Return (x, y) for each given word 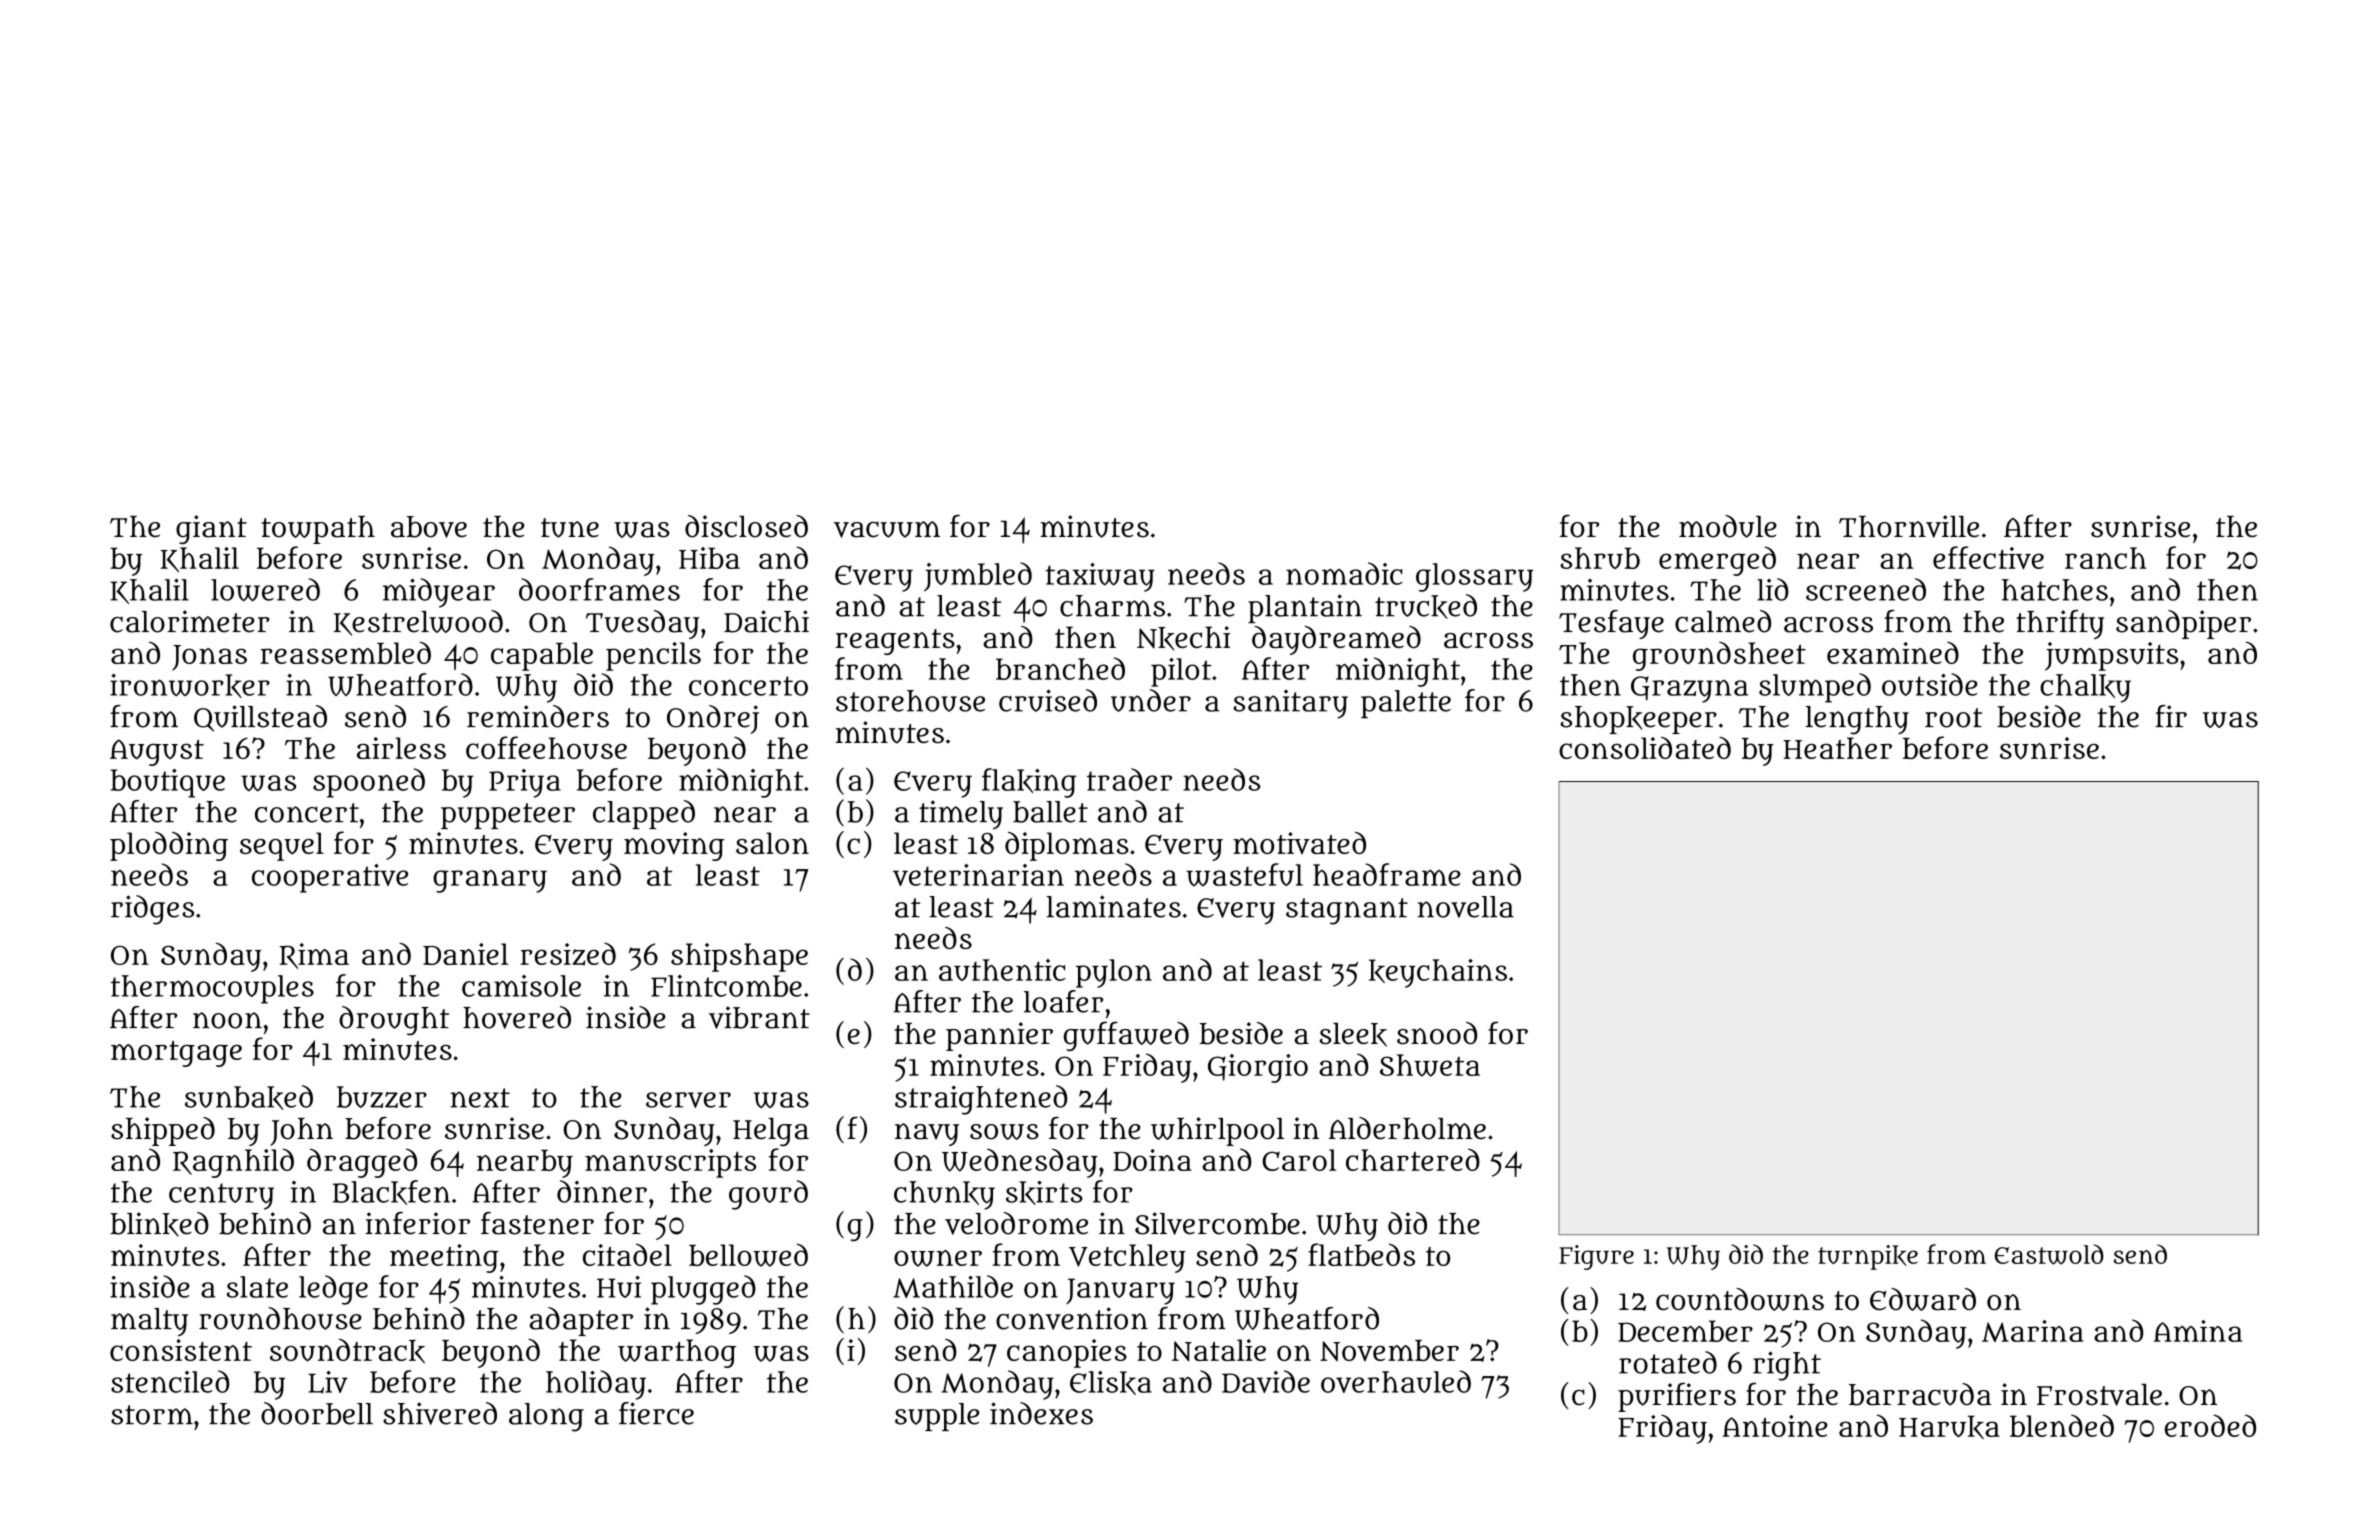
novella (1466, 907)
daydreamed (1336, 640)
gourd (768, 1195)
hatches (2055, 590)
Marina (2033, 1331)
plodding (169, 846)
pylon (1114, 973)
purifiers (1677, 1397)
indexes (1041, 1413)
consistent (181, 1350)
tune (570, 528)
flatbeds (1361, 1254)
